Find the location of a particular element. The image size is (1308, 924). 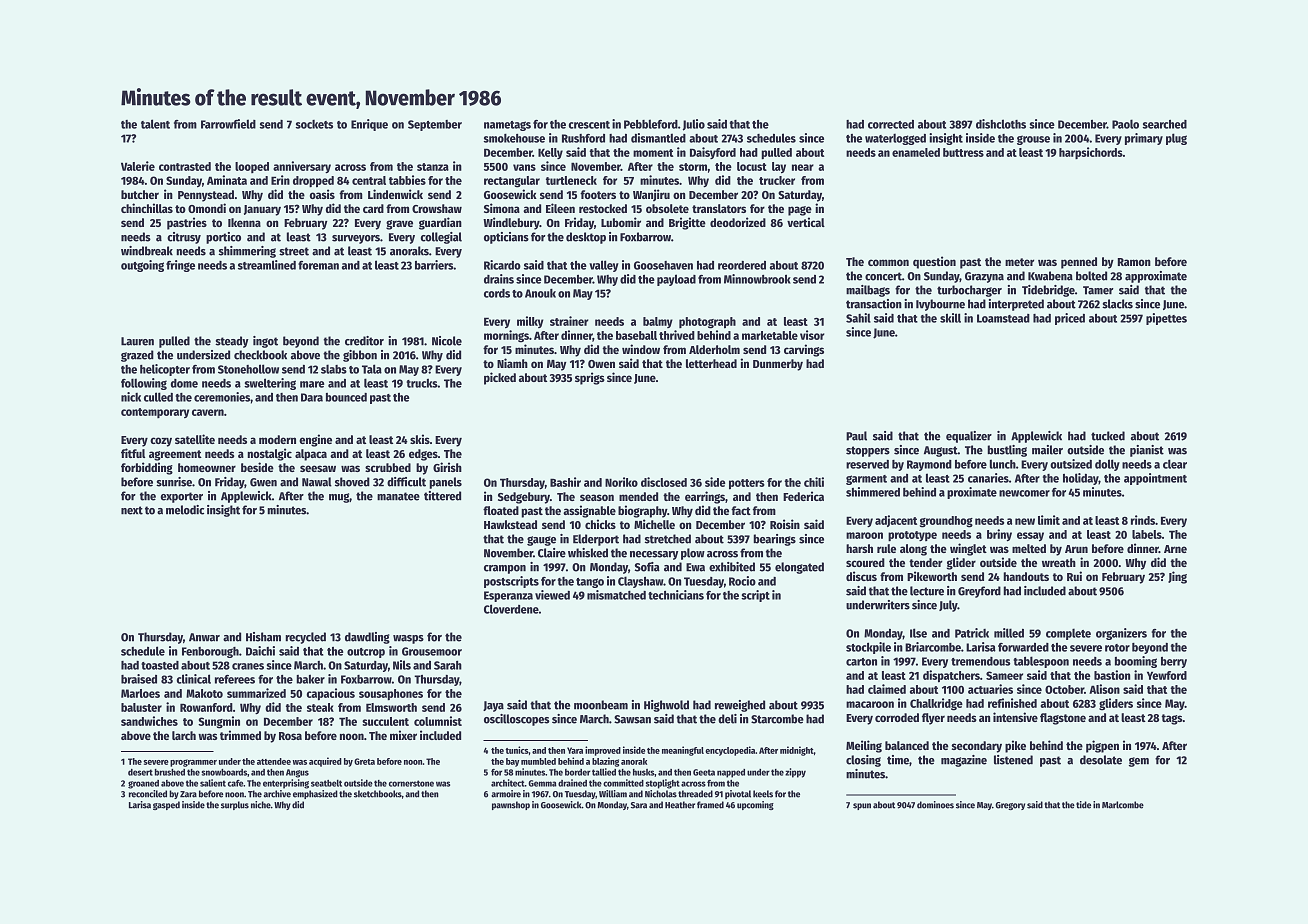

searched is located at coordinates (1165, 124).
